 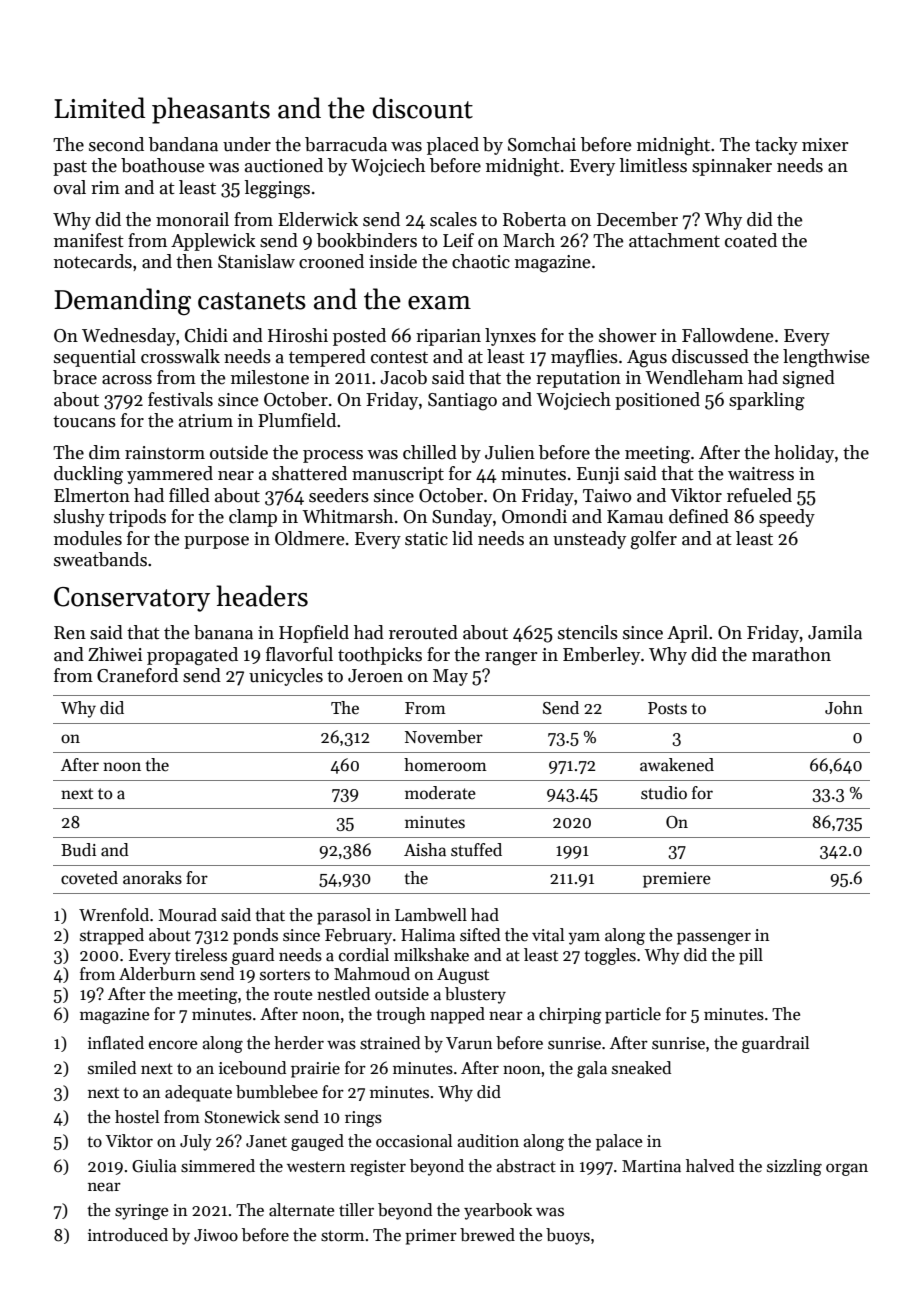 I want to click on November, so click(x=444, y=737).
